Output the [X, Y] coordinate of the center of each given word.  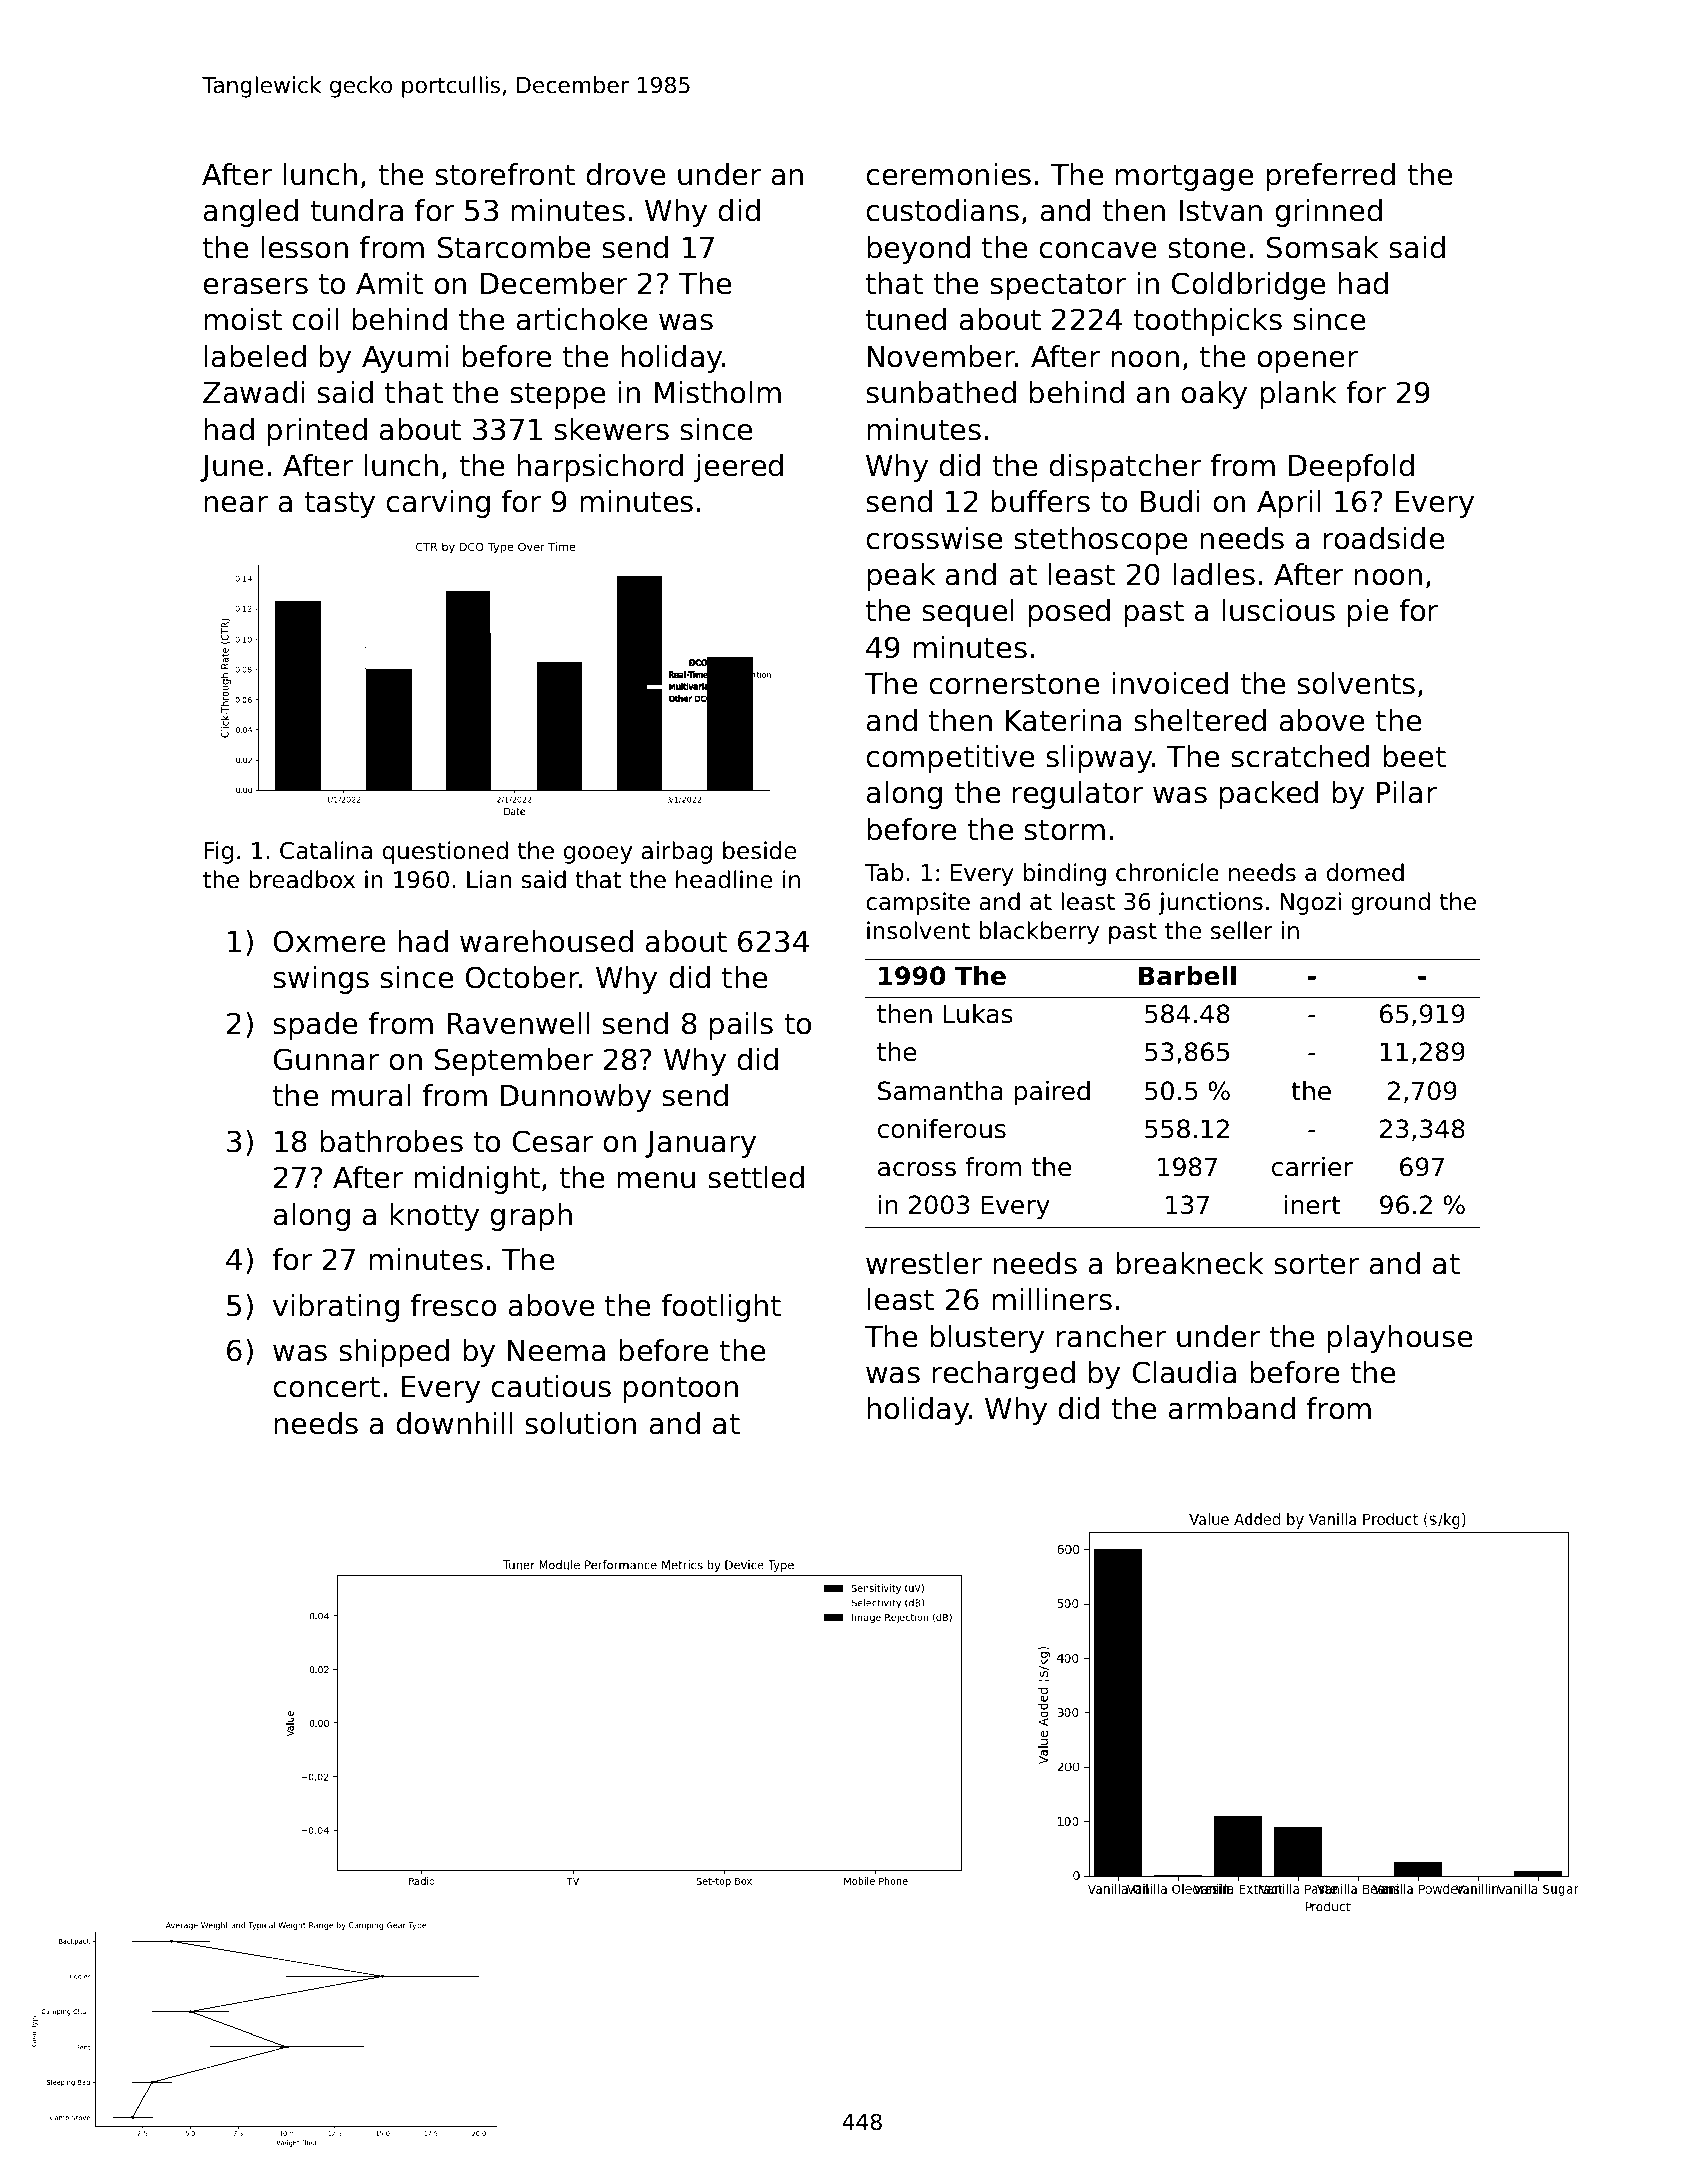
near [236, 504]
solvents [1356, 683]
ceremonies [948, 174]
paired [1052, 1093]
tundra [357, 210]
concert [326, 1387]
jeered [738, 468]
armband [1232, 1408]
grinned [1328, 213]
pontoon [680, 1389]
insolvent [918, 930]
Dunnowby [576, 1098]
